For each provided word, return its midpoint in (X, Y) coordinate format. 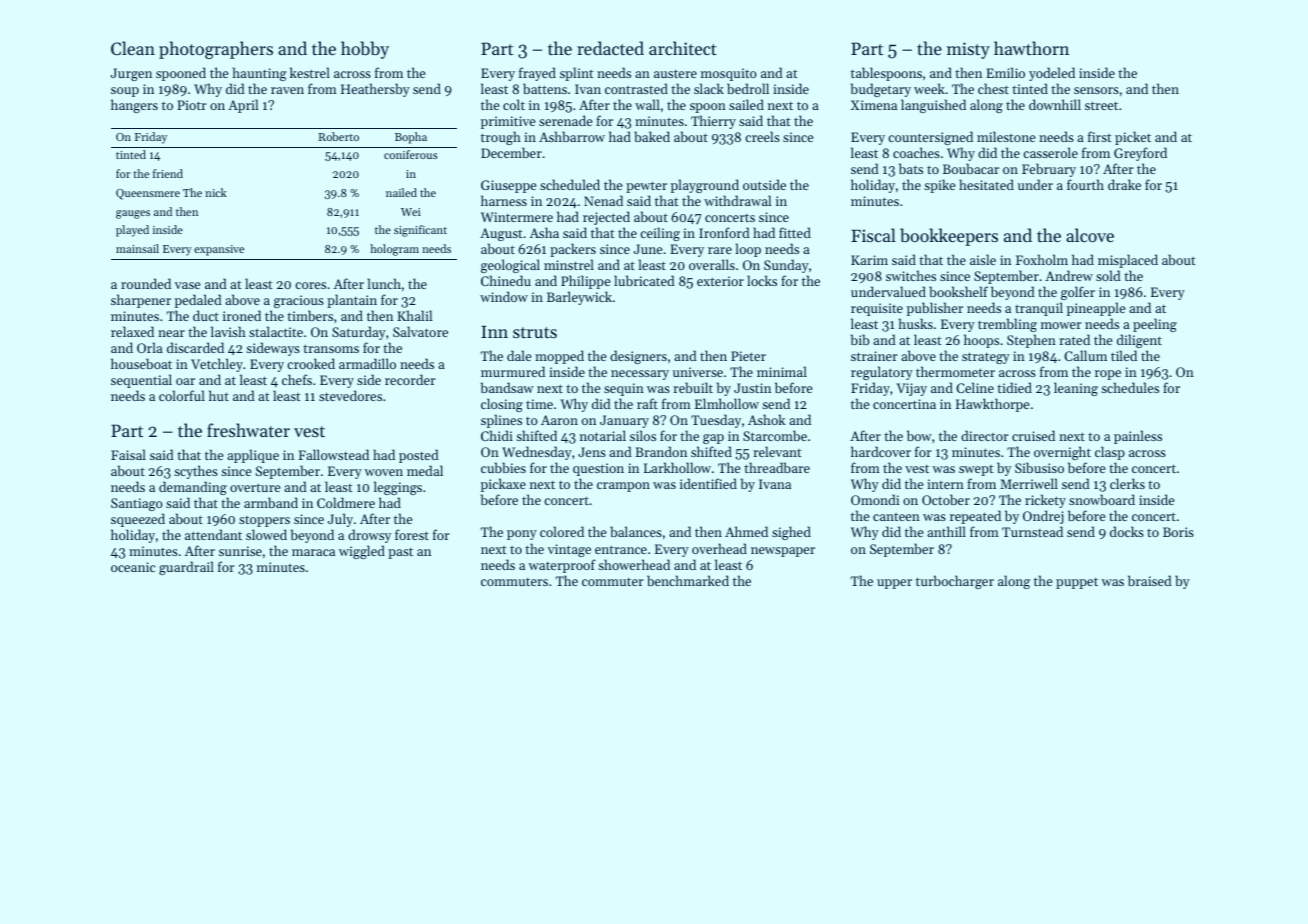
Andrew (1069, 275)
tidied (1014, 387)
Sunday (786, 266)
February (1049, 170)
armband (271, 502)
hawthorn (1031, 48)
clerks (1127, 483)
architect (683, 48)
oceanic (133, 567)
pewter (646, 187)
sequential (141, 381)
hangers (134, 106)
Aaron (559, 420)
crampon (623, 487)
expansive (219, 250)
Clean (133, 48)
